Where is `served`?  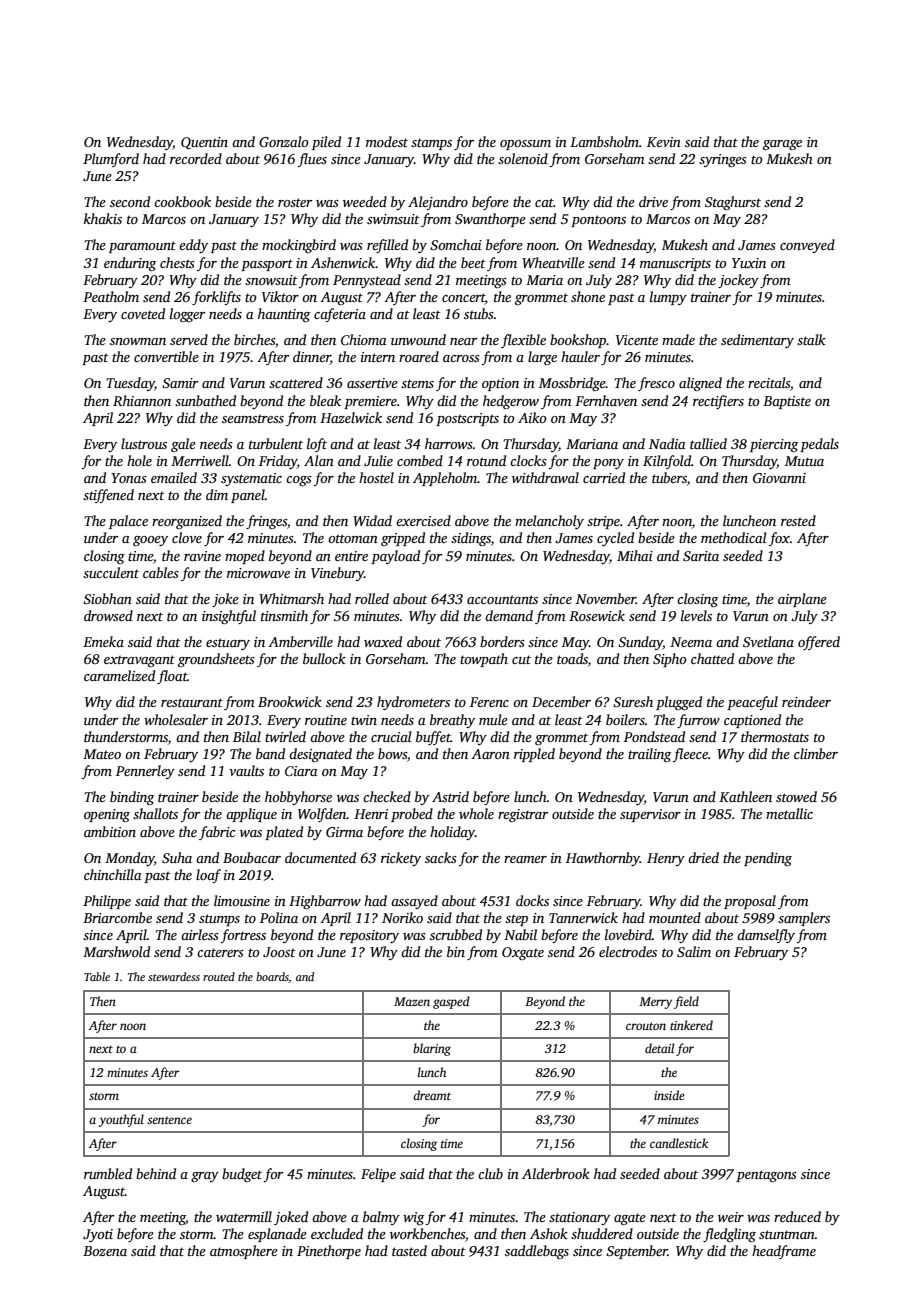 served is located at coordinates (189, 339).
